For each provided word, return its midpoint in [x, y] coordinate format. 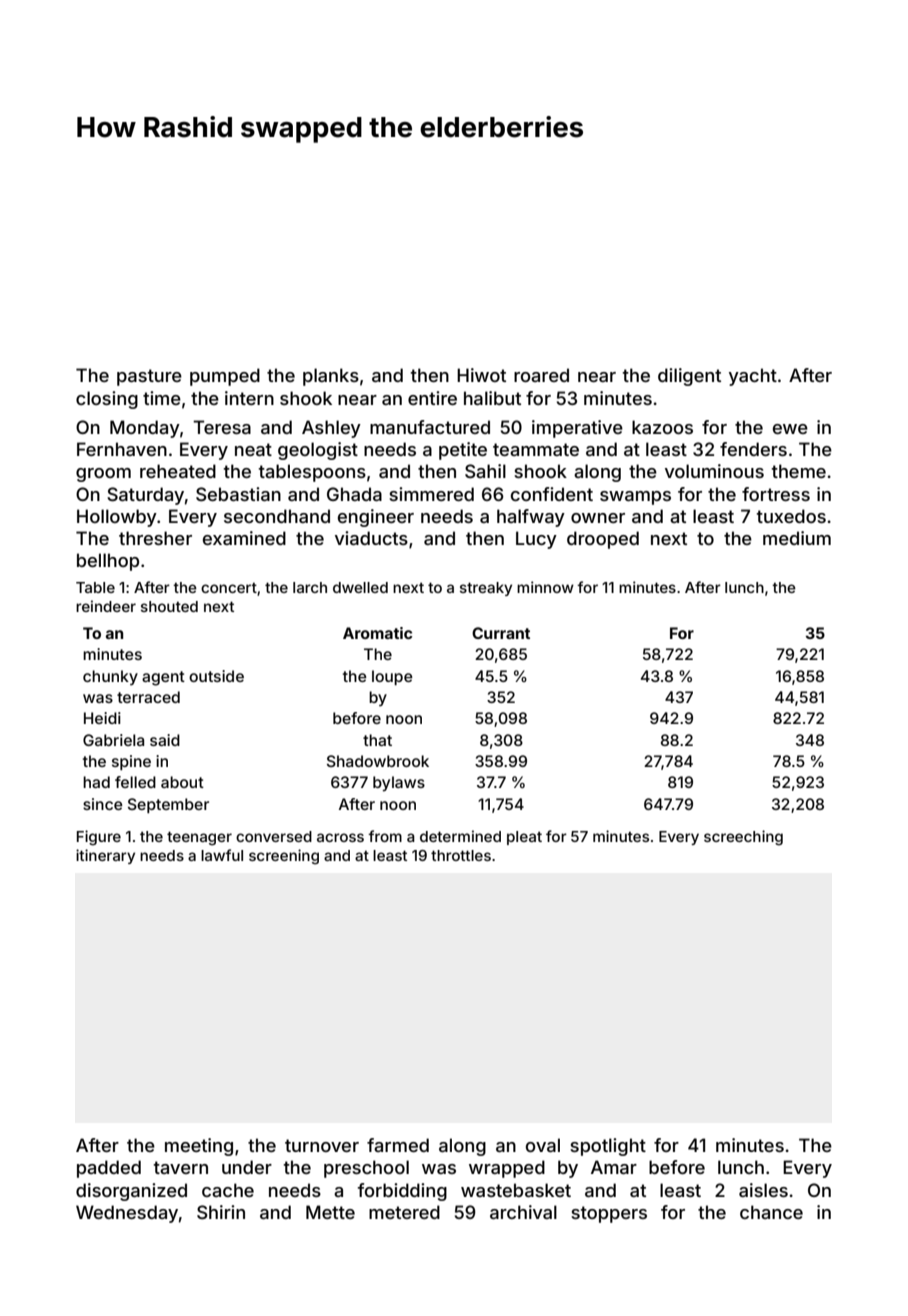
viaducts [371, 538]
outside [216, 676]
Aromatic [377, 633]
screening [284, 857]
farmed [398, 1145]
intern [249, 398]
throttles [461, 855]
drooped [603, 540]
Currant [501, 633]
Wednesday [127, 1214]
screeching [743, 838]
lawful [222, 855]
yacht [753, 377]
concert [229, 588]
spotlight [608, 1147]
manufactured [430, 427]
